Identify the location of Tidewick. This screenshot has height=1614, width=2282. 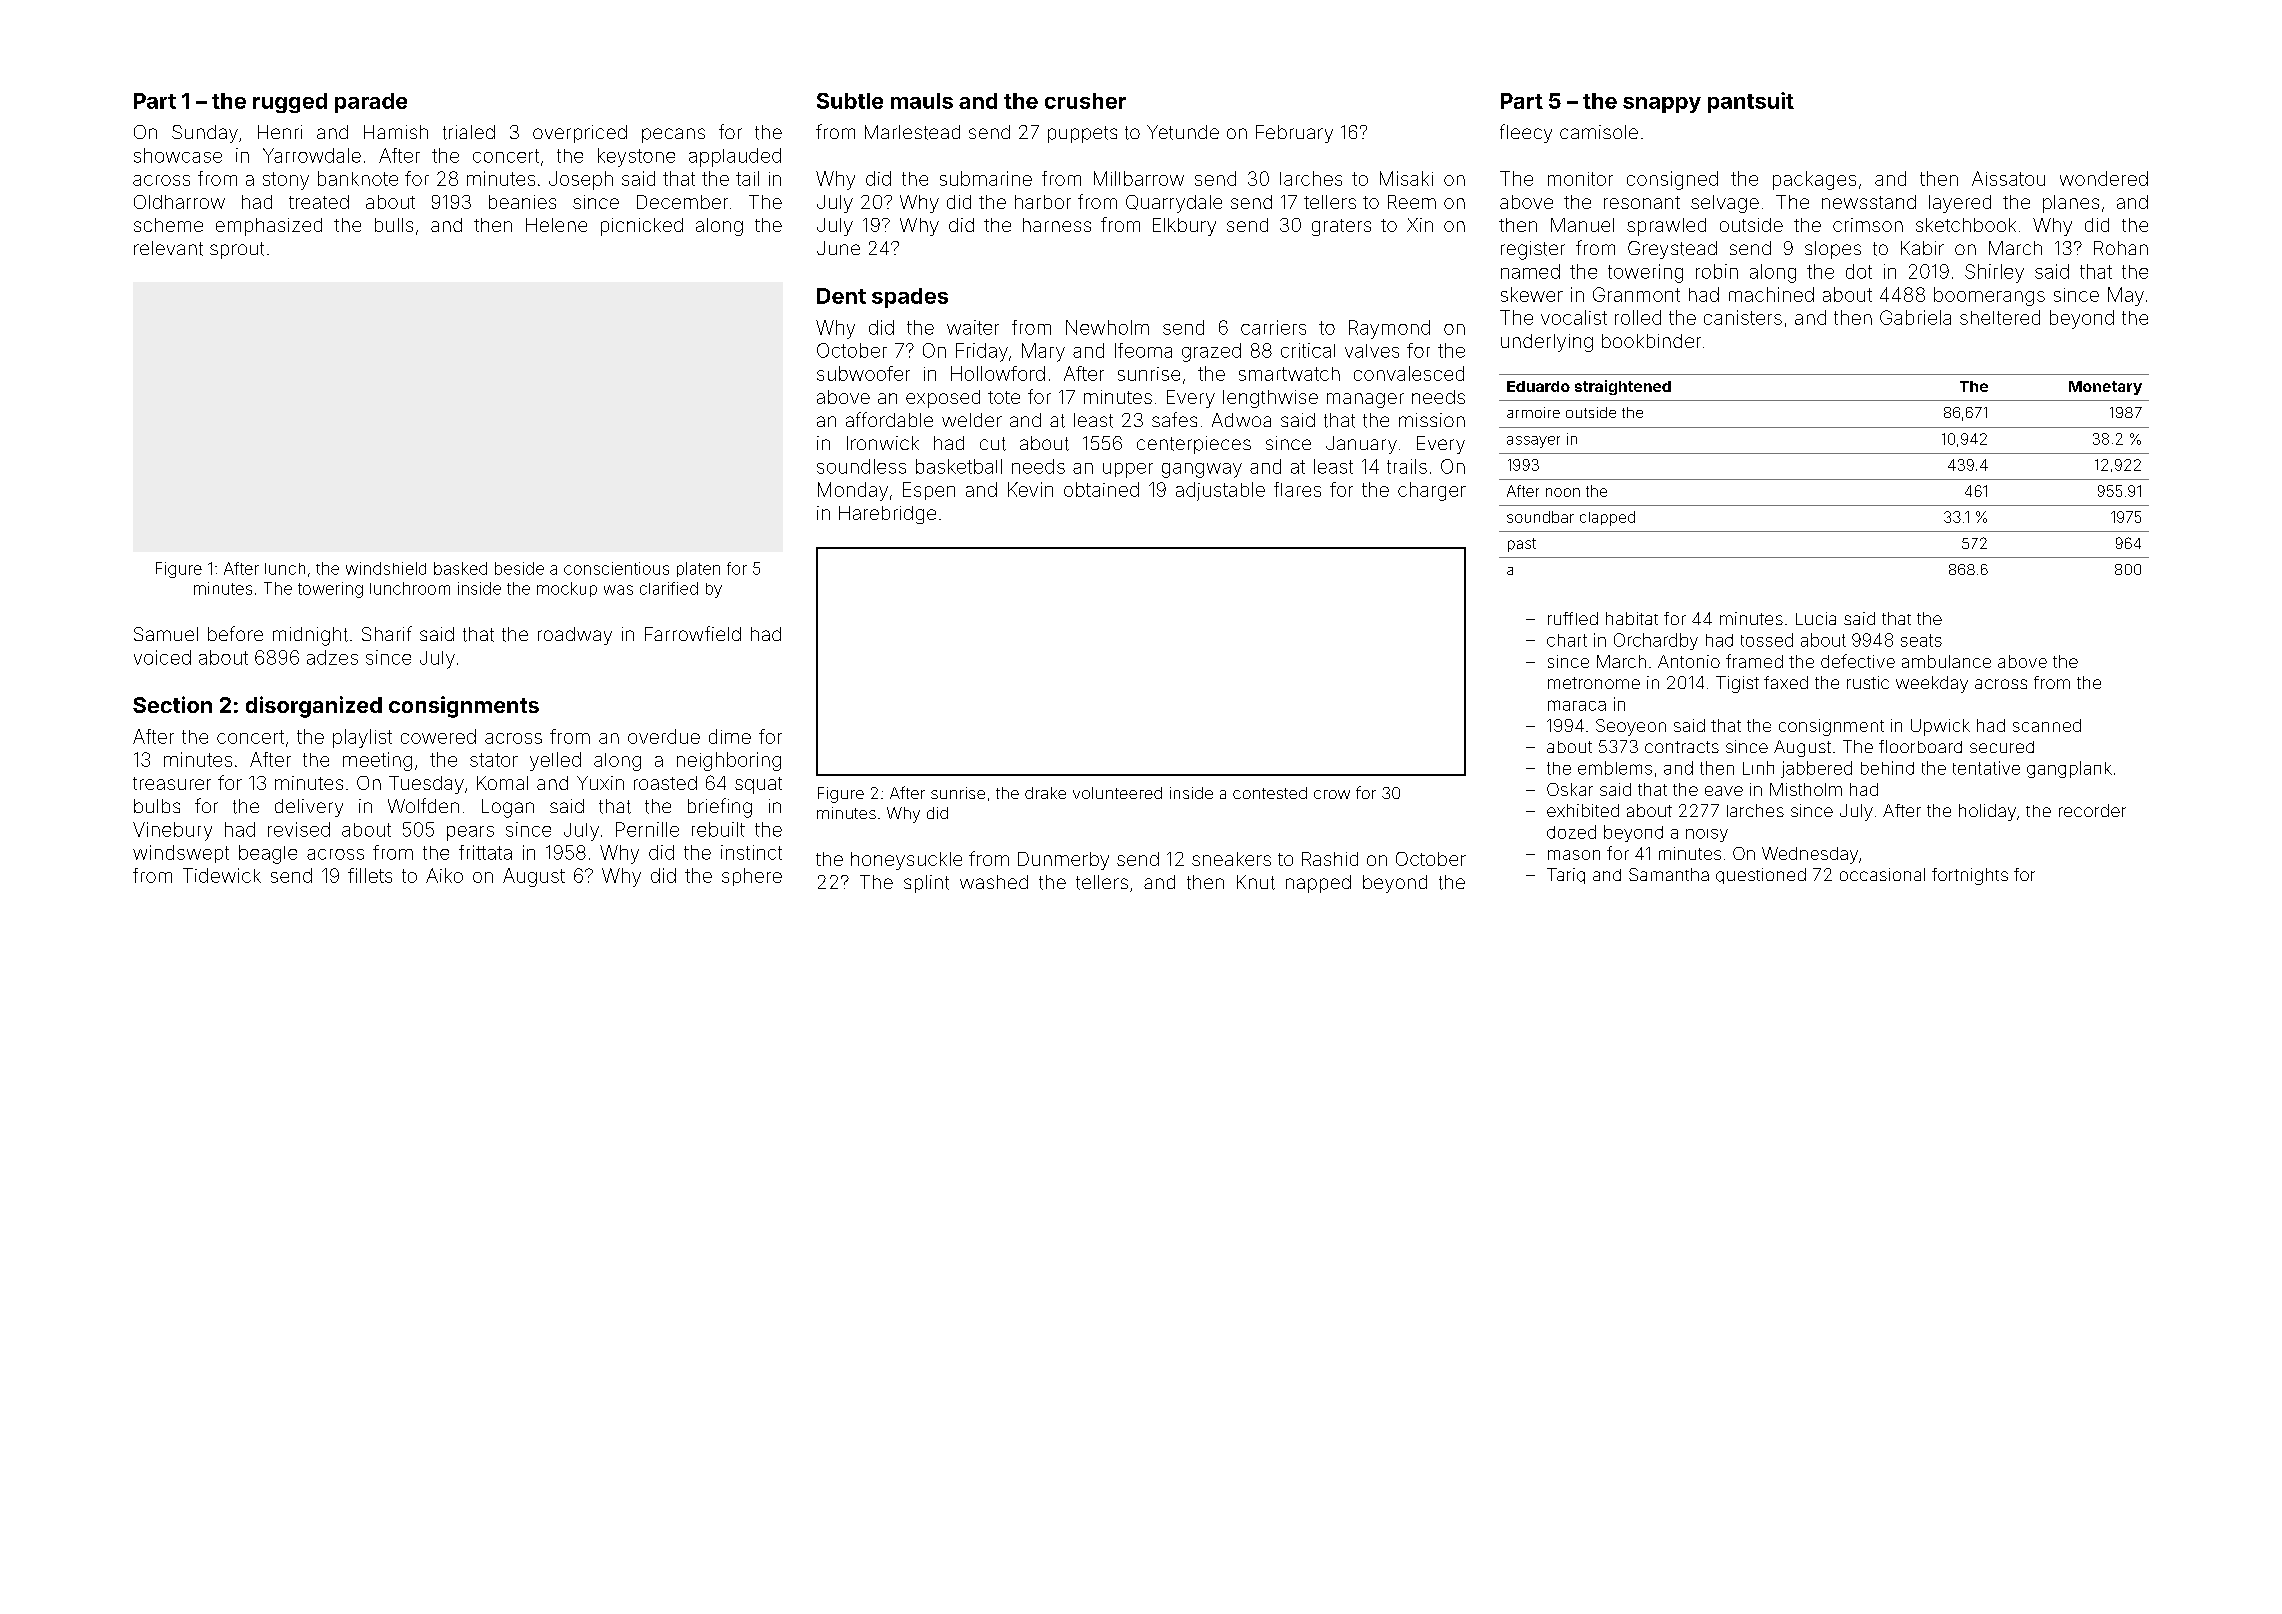
(222, 875).
